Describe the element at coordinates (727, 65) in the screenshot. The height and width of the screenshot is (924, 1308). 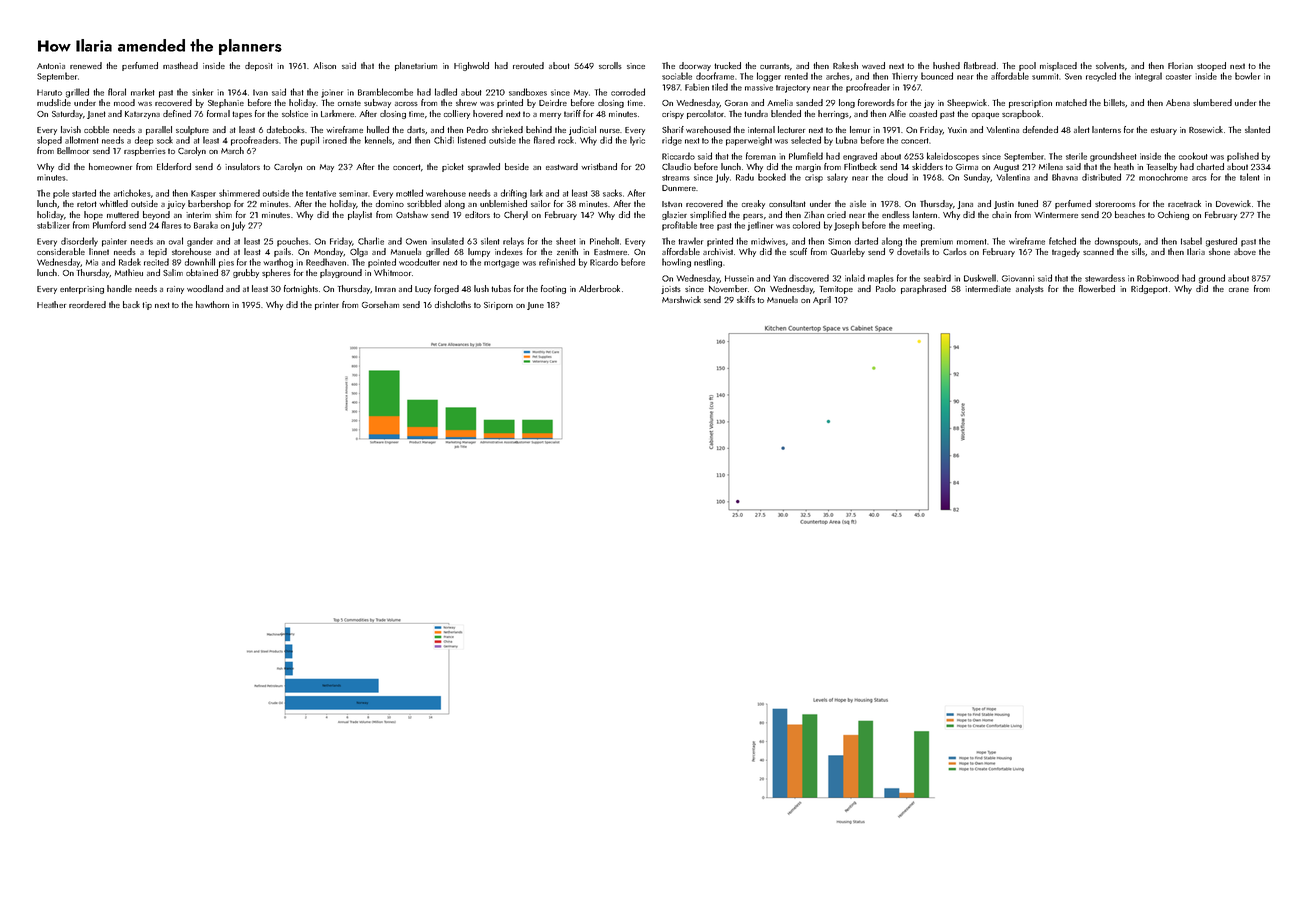
I see `trucked` at that location.
